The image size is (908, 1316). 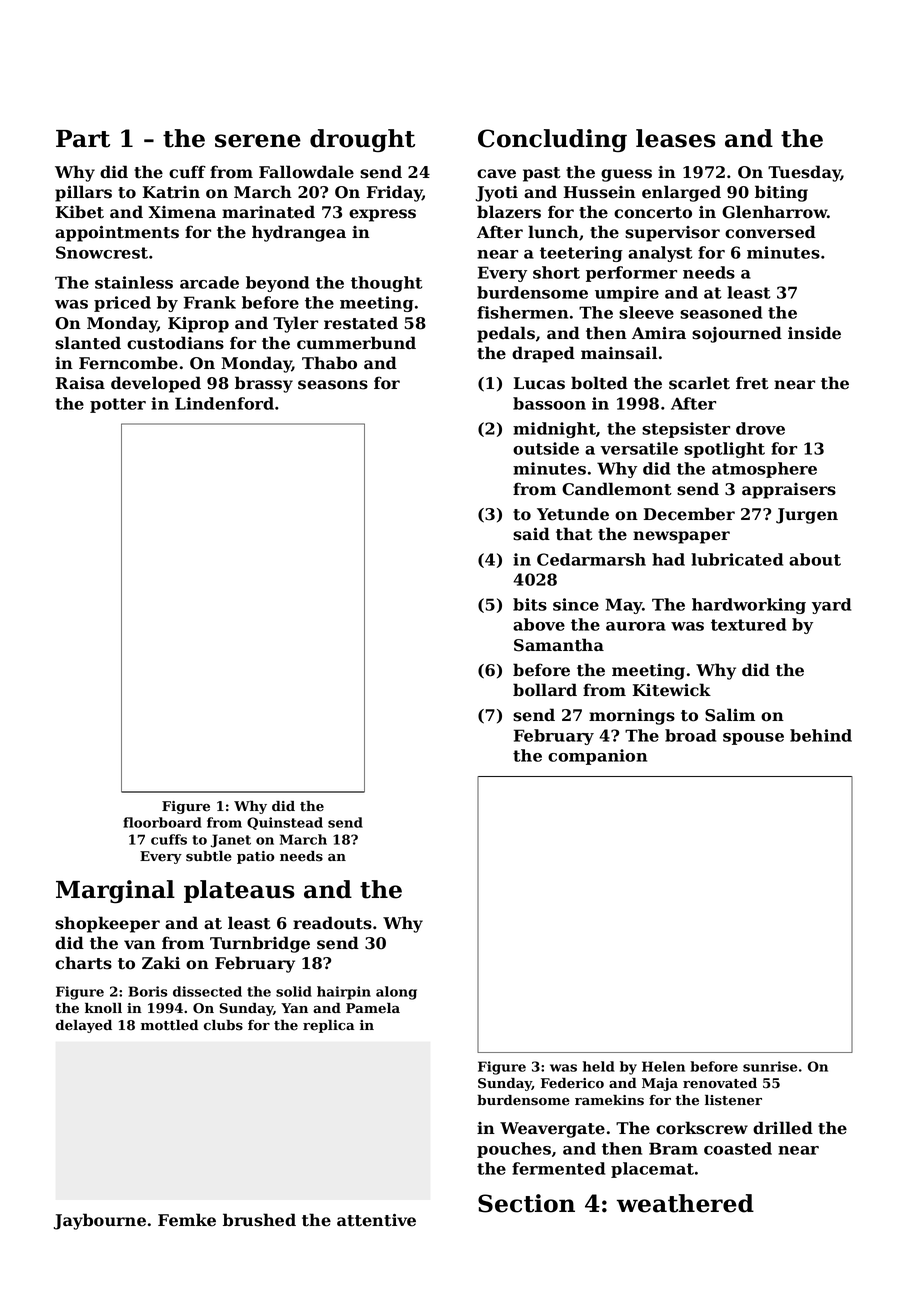 What do you see at coordinates (821, 735) in the screenshot?
I see `behind` at bounding box center [821, 735].
